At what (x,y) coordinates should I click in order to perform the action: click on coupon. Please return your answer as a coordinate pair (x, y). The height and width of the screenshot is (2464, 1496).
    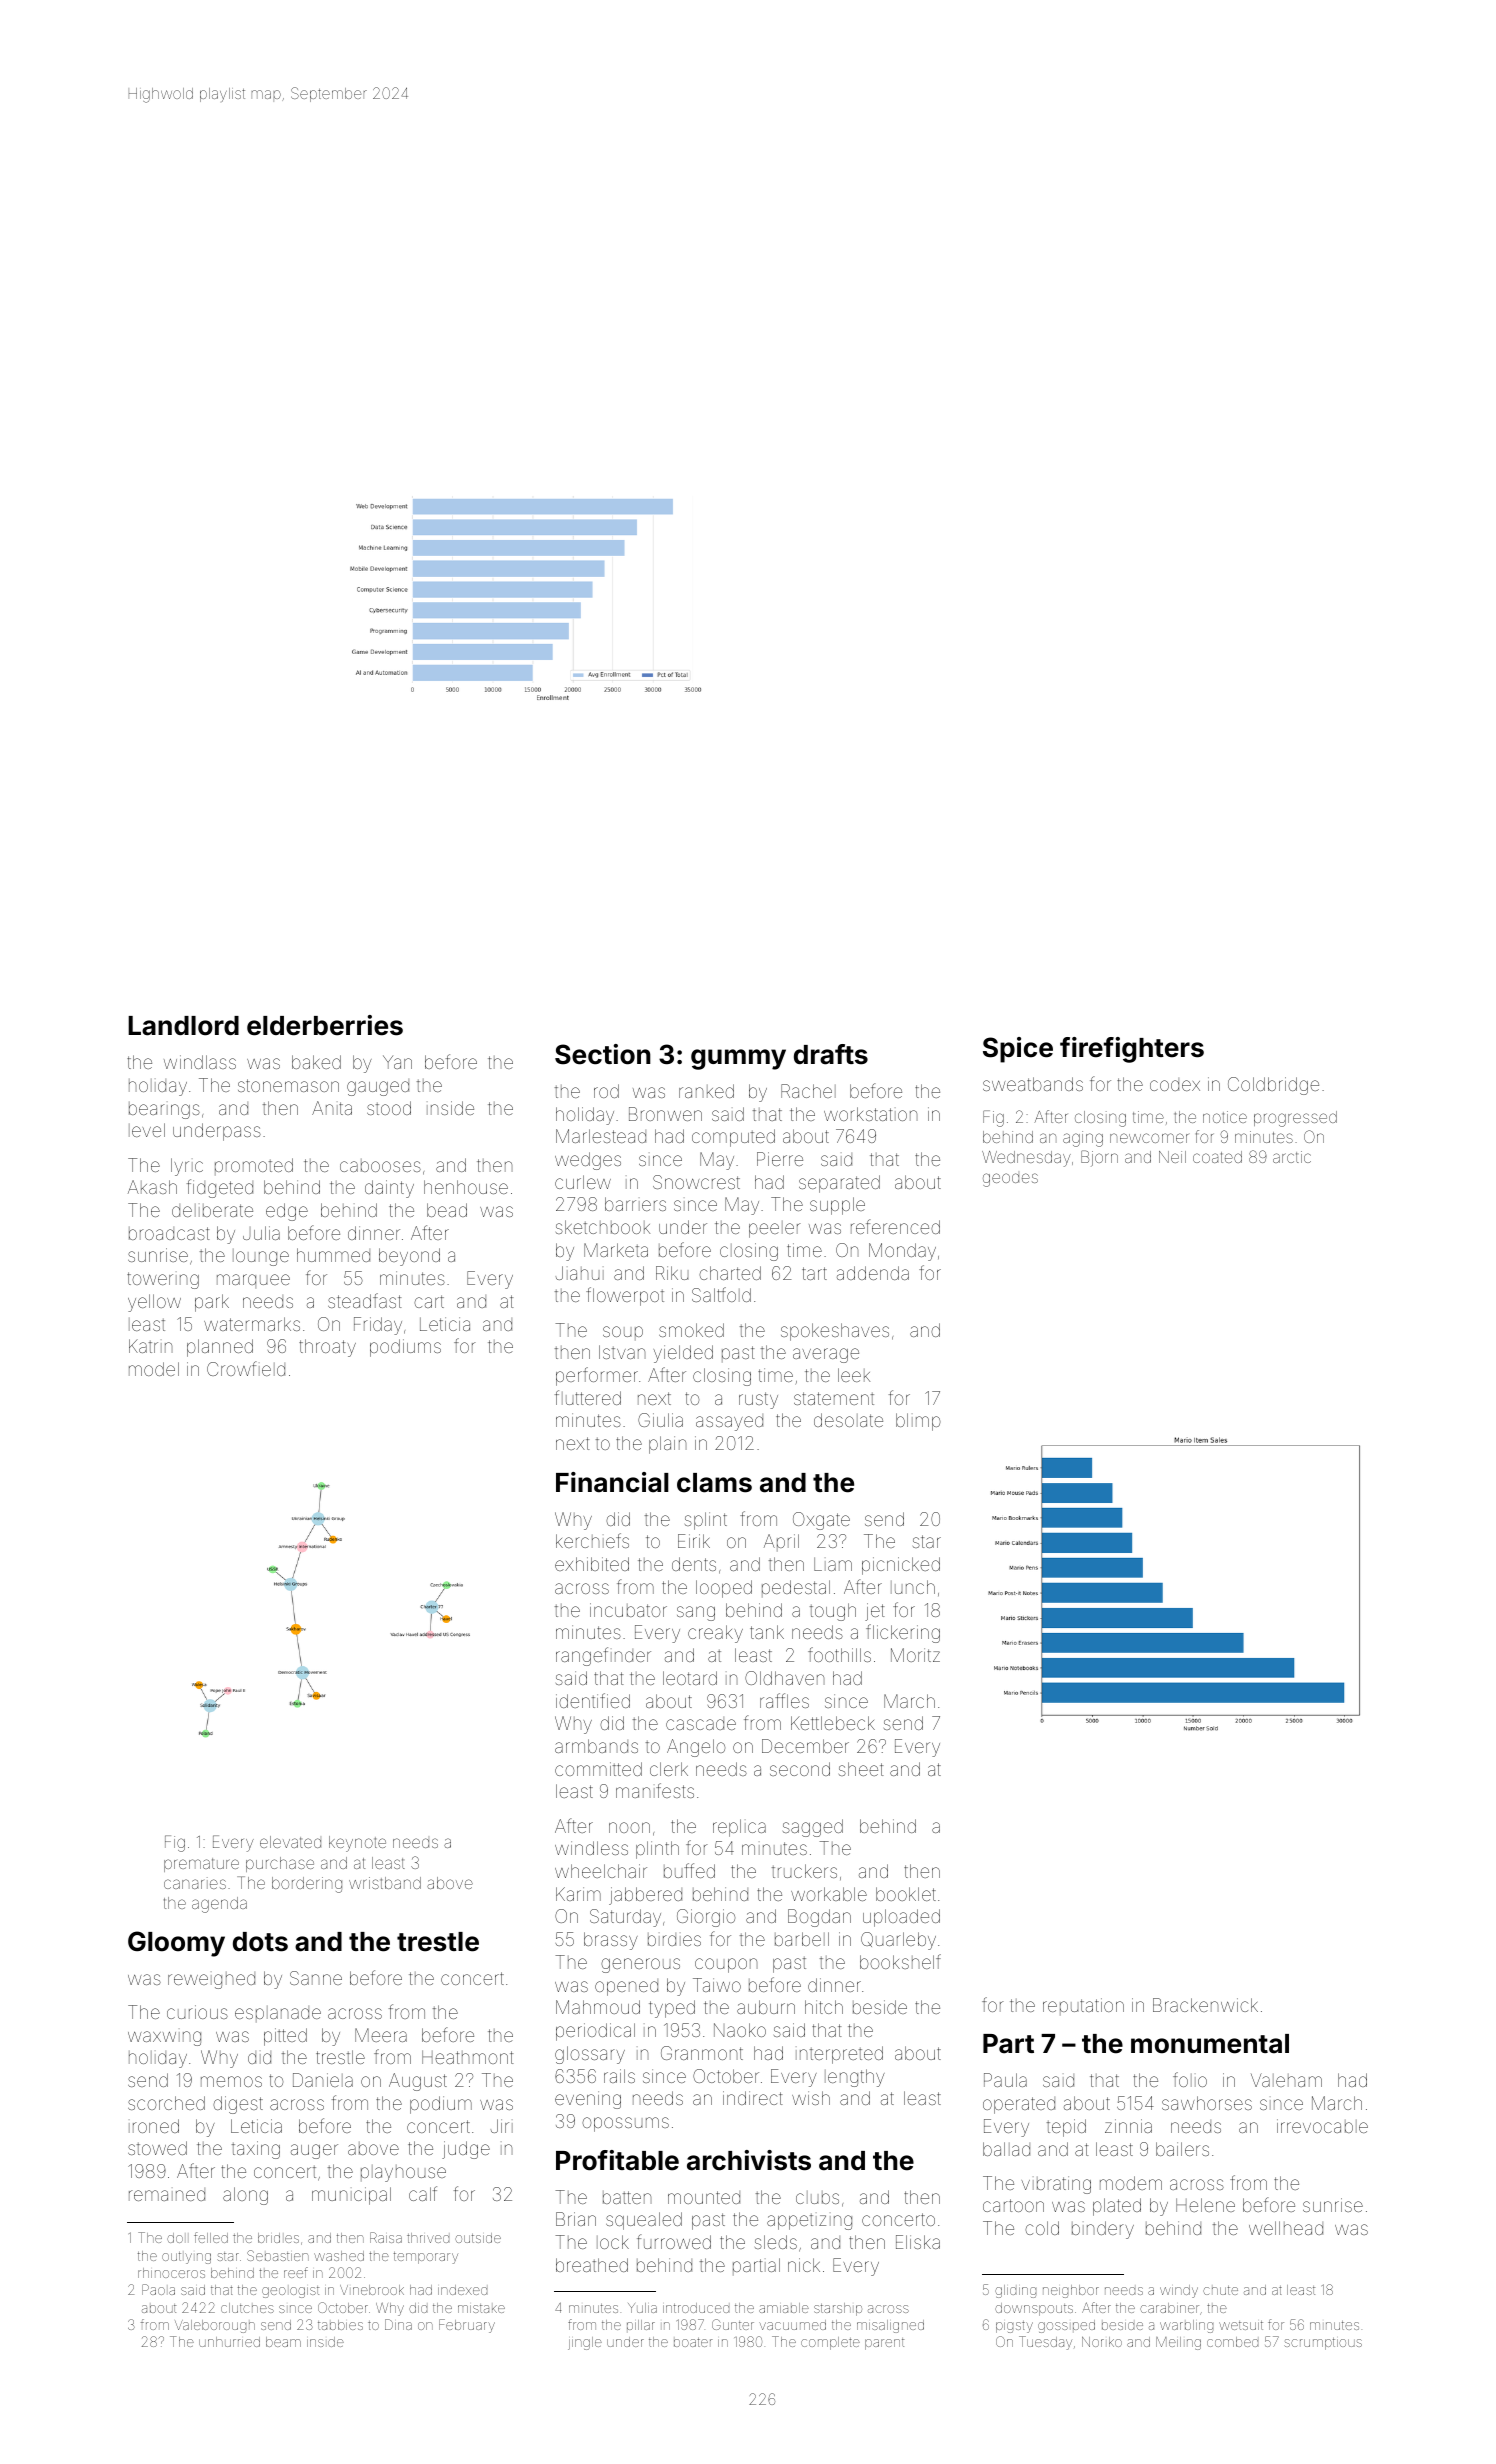
    Looking at the image, I should click on (726, 1965).
